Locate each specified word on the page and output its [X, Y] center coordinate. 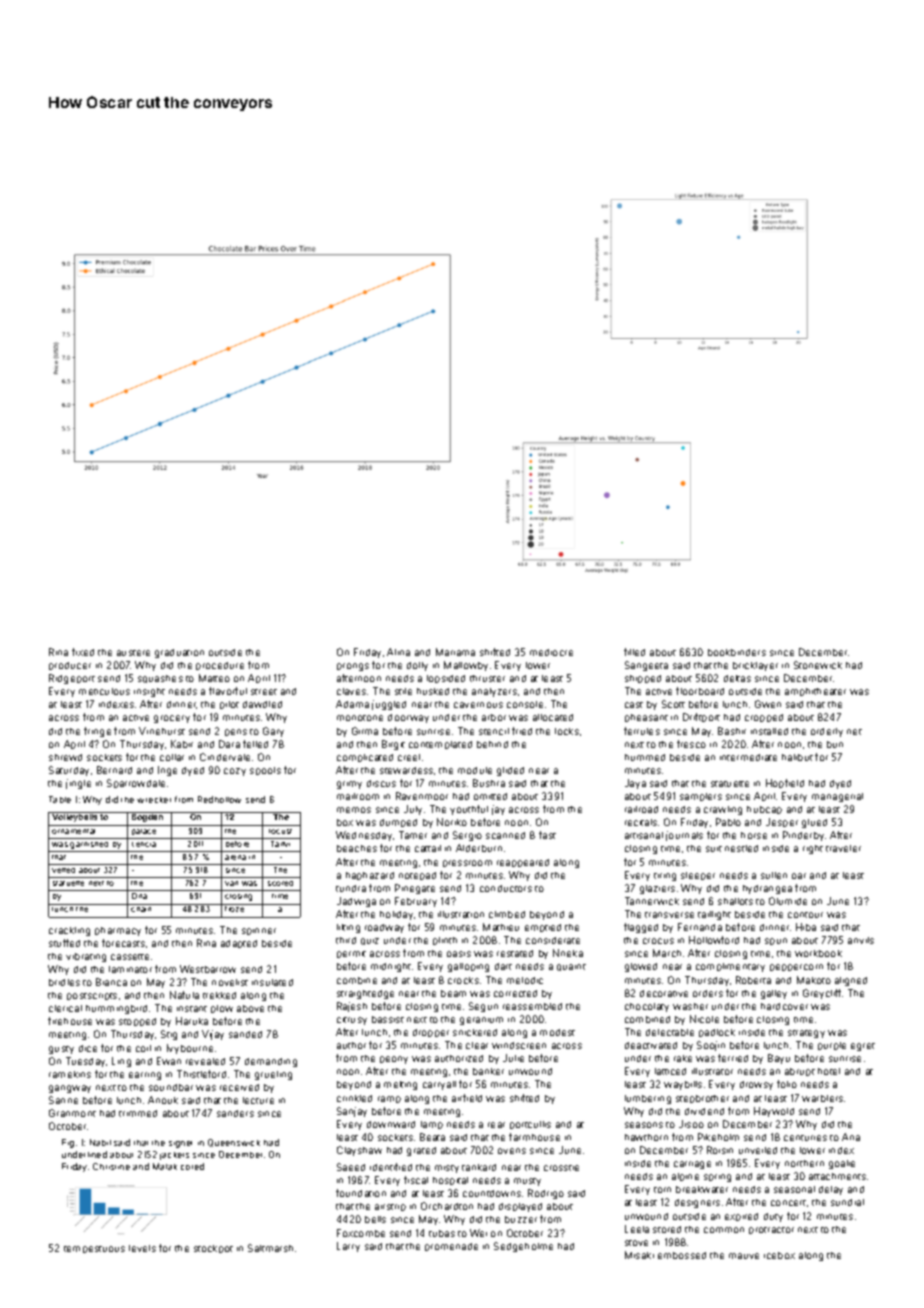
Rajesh [352, 1007]
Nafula [184, 995]
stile [403, 691]
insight [149, 692]
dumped [398, 823]
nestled [741, 848]
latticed [670, 1071]
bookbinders [737, 652]
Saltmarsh [270, 1248]
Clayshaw [359, 1151]
